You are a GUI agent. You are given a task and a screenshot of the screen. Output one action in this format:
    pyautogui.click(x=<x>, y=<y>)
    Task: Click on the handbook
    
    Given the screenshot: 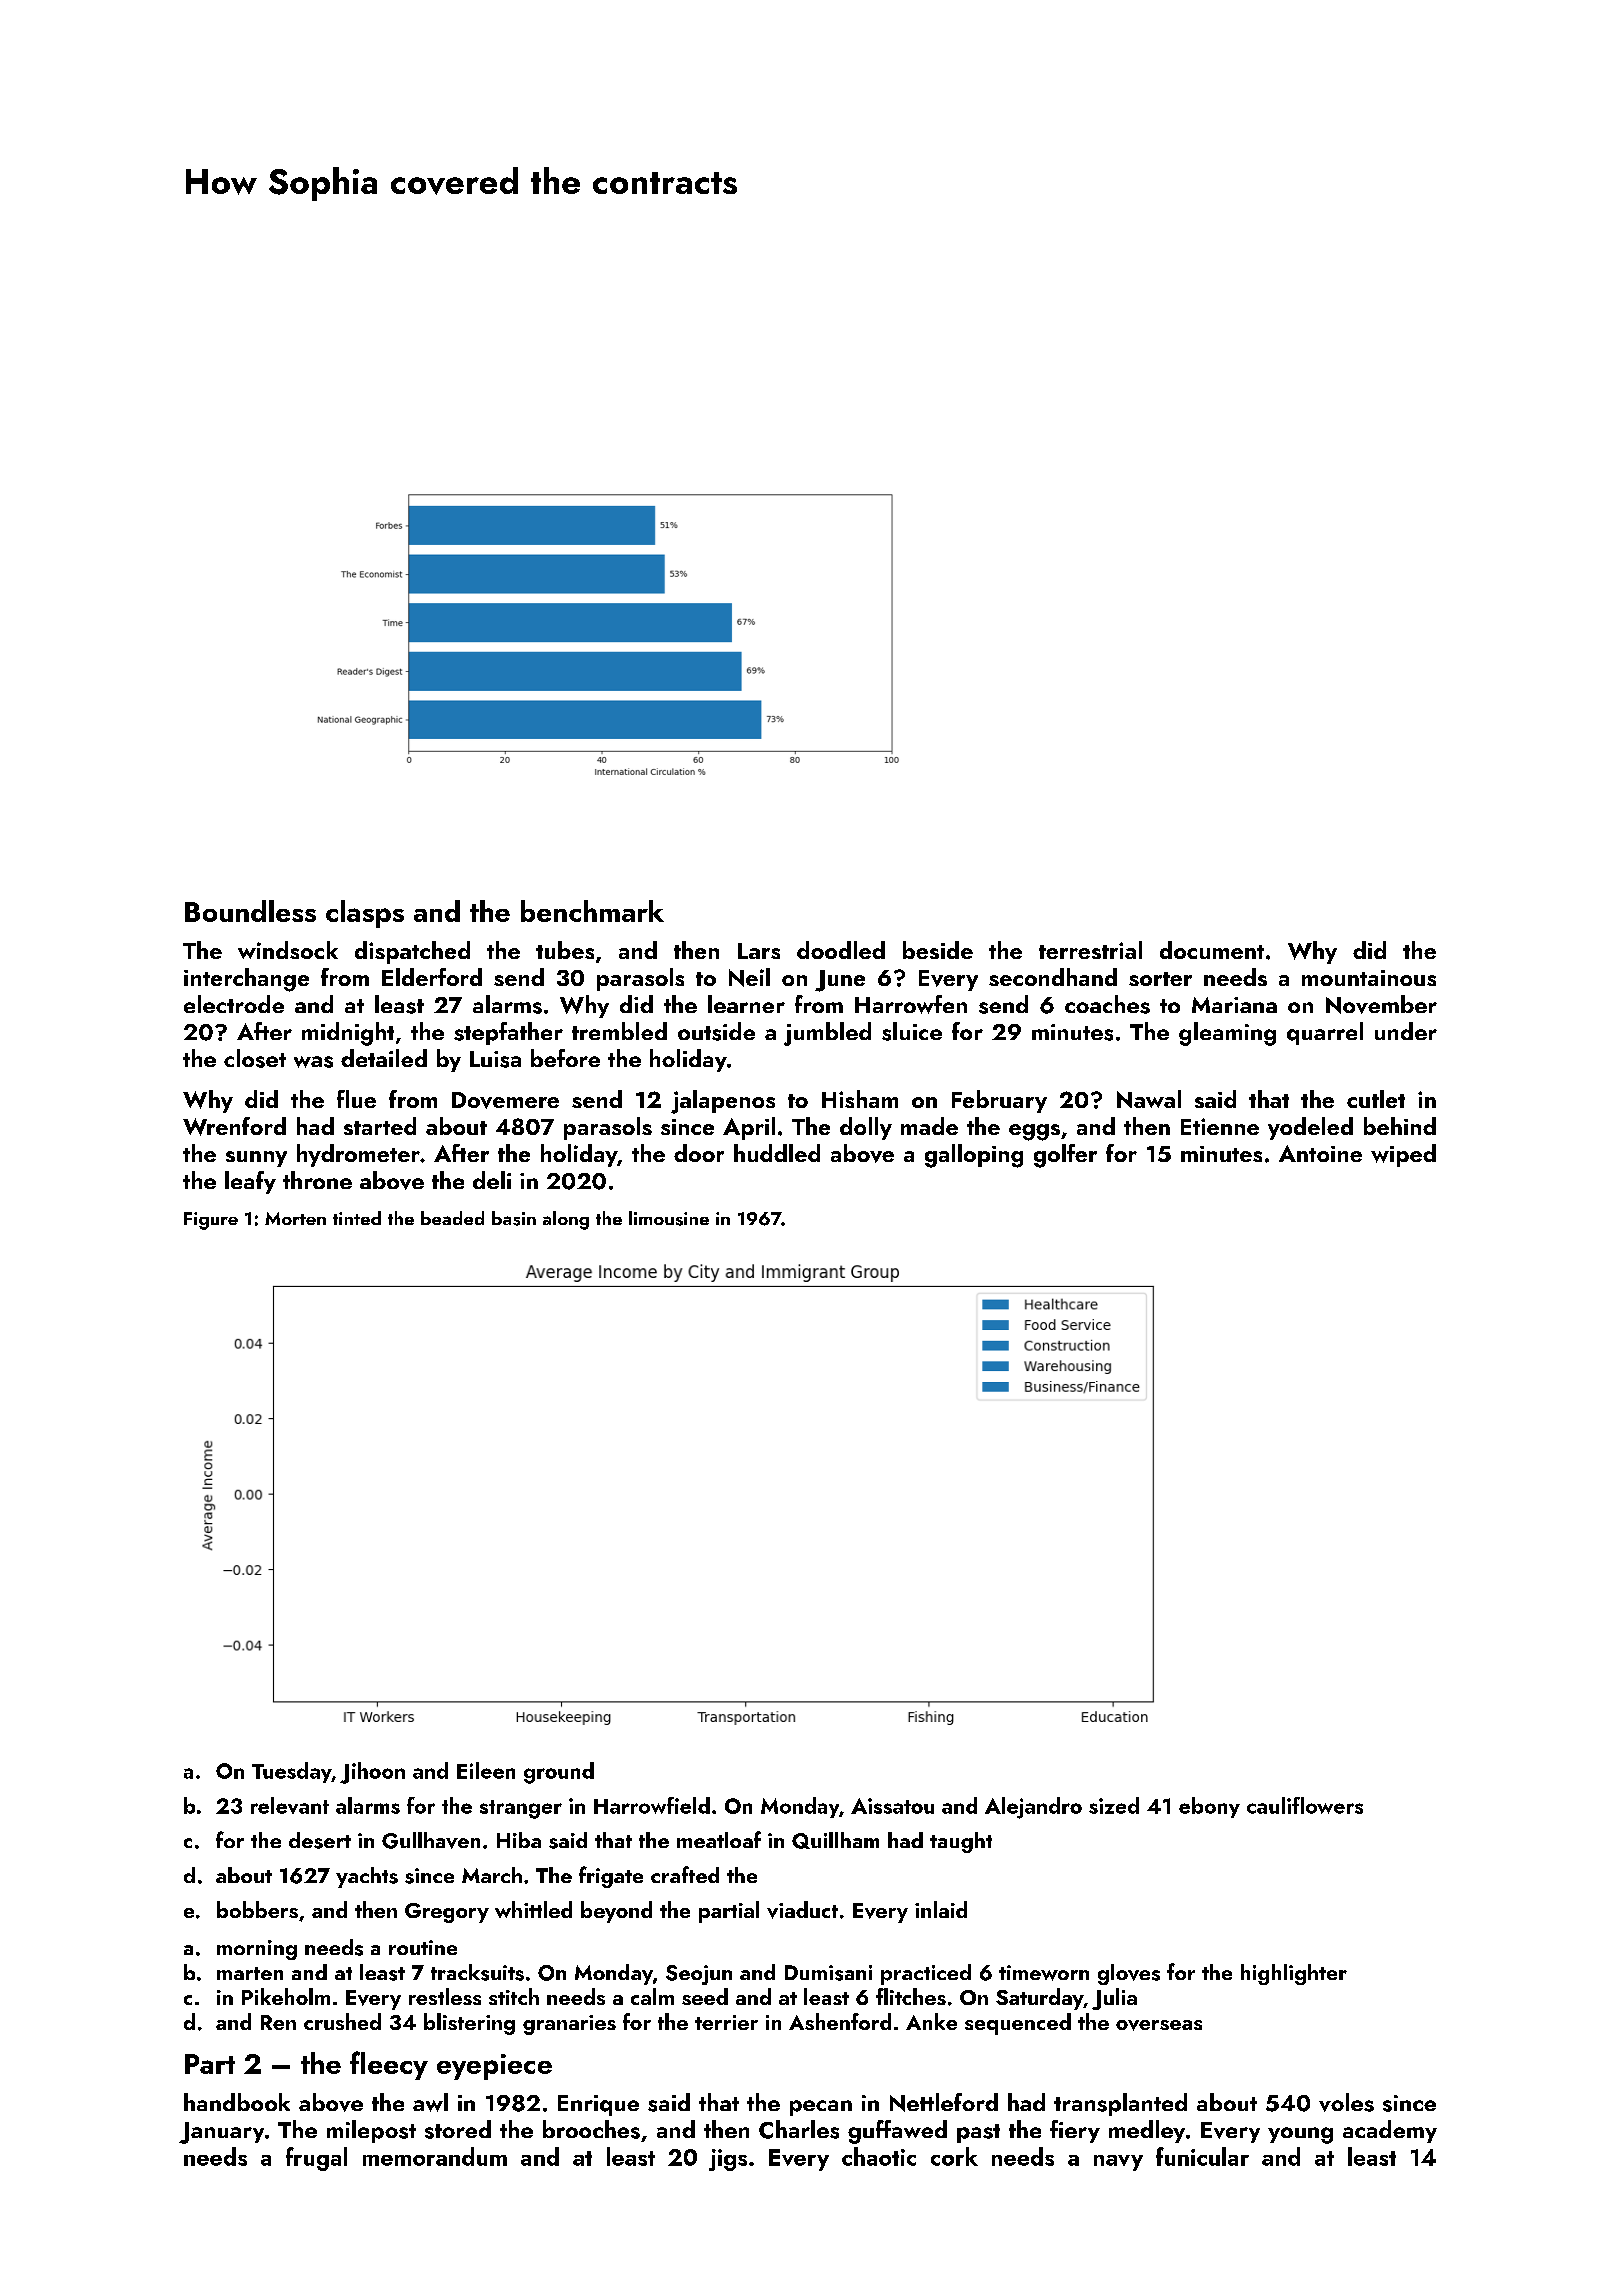 What is the action you would take?
    pyautogui.click(x=237, y=2102)
